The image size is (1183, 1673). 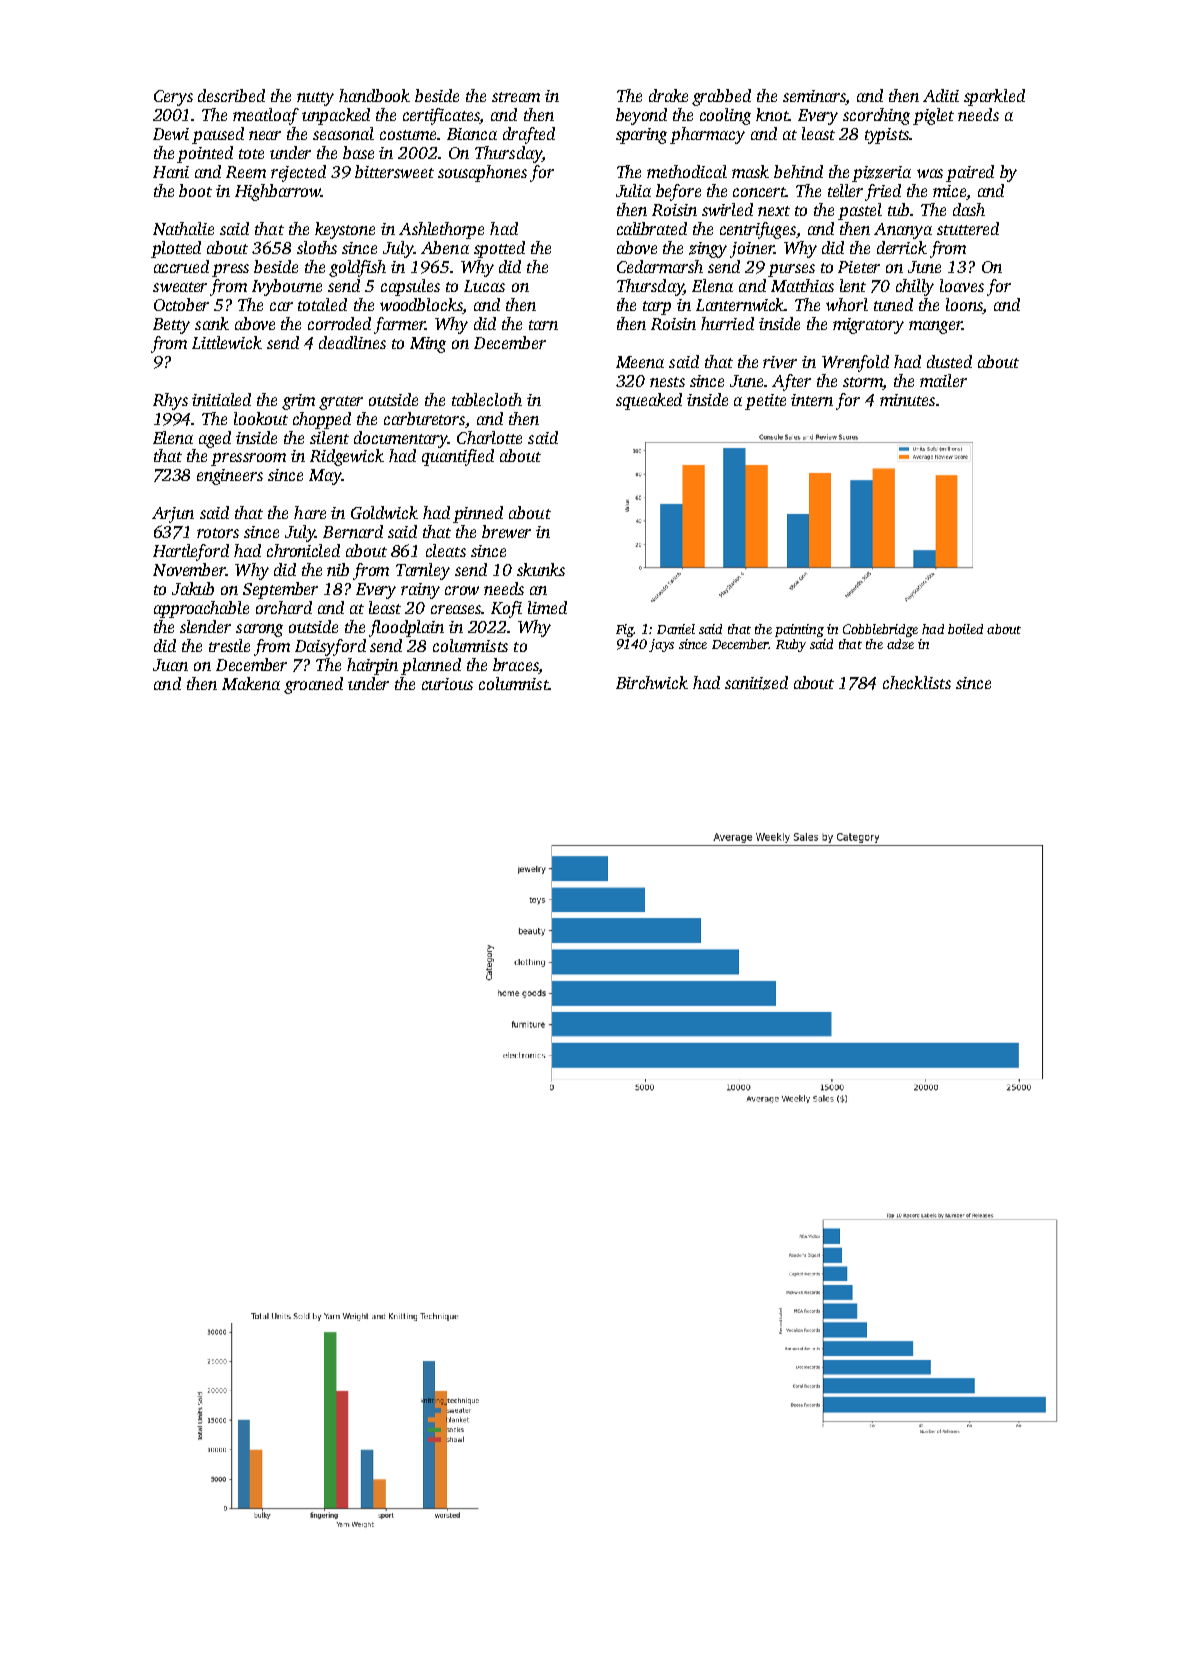 What do you see at coordinates (649, 401) in the image?
I see `squeaked` at bounding box center [649, 401].
